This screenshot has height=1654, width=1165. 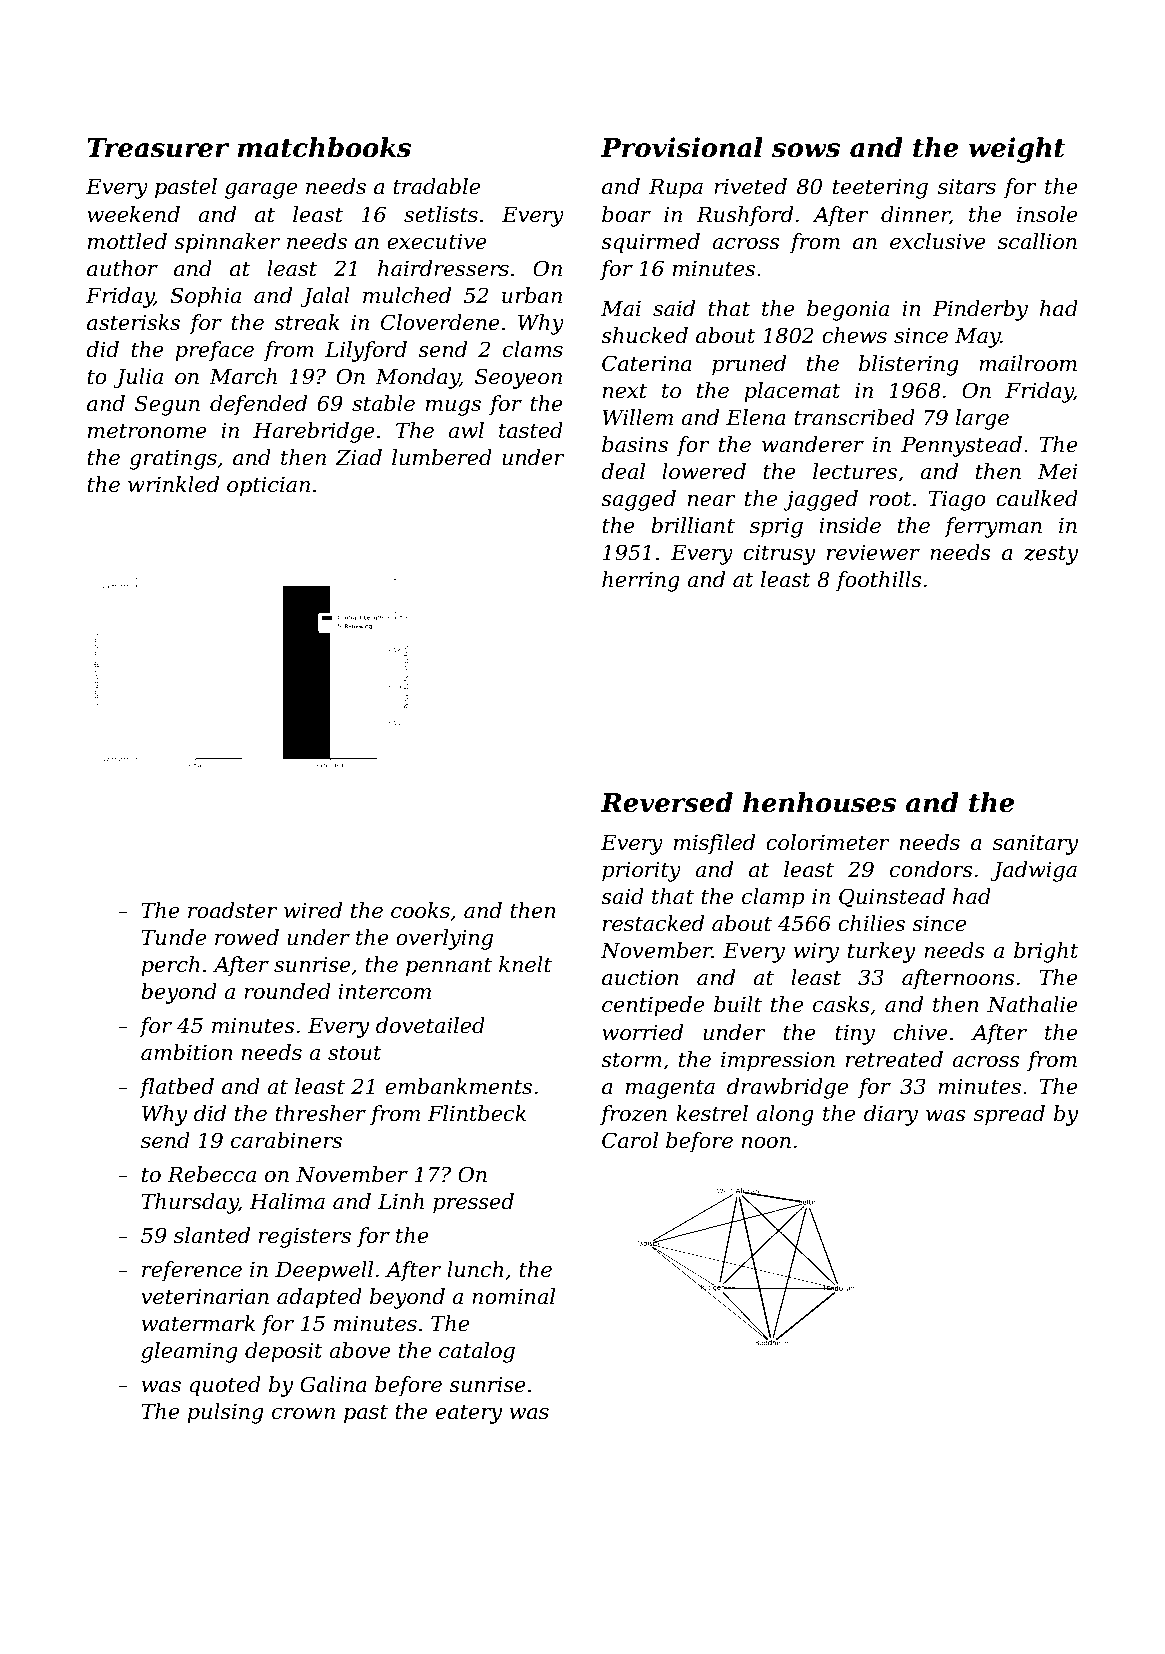 What do you see at coordinates (681, 147) in the screenshot?
I see `Provisional` at bounding box center [681, 147].
